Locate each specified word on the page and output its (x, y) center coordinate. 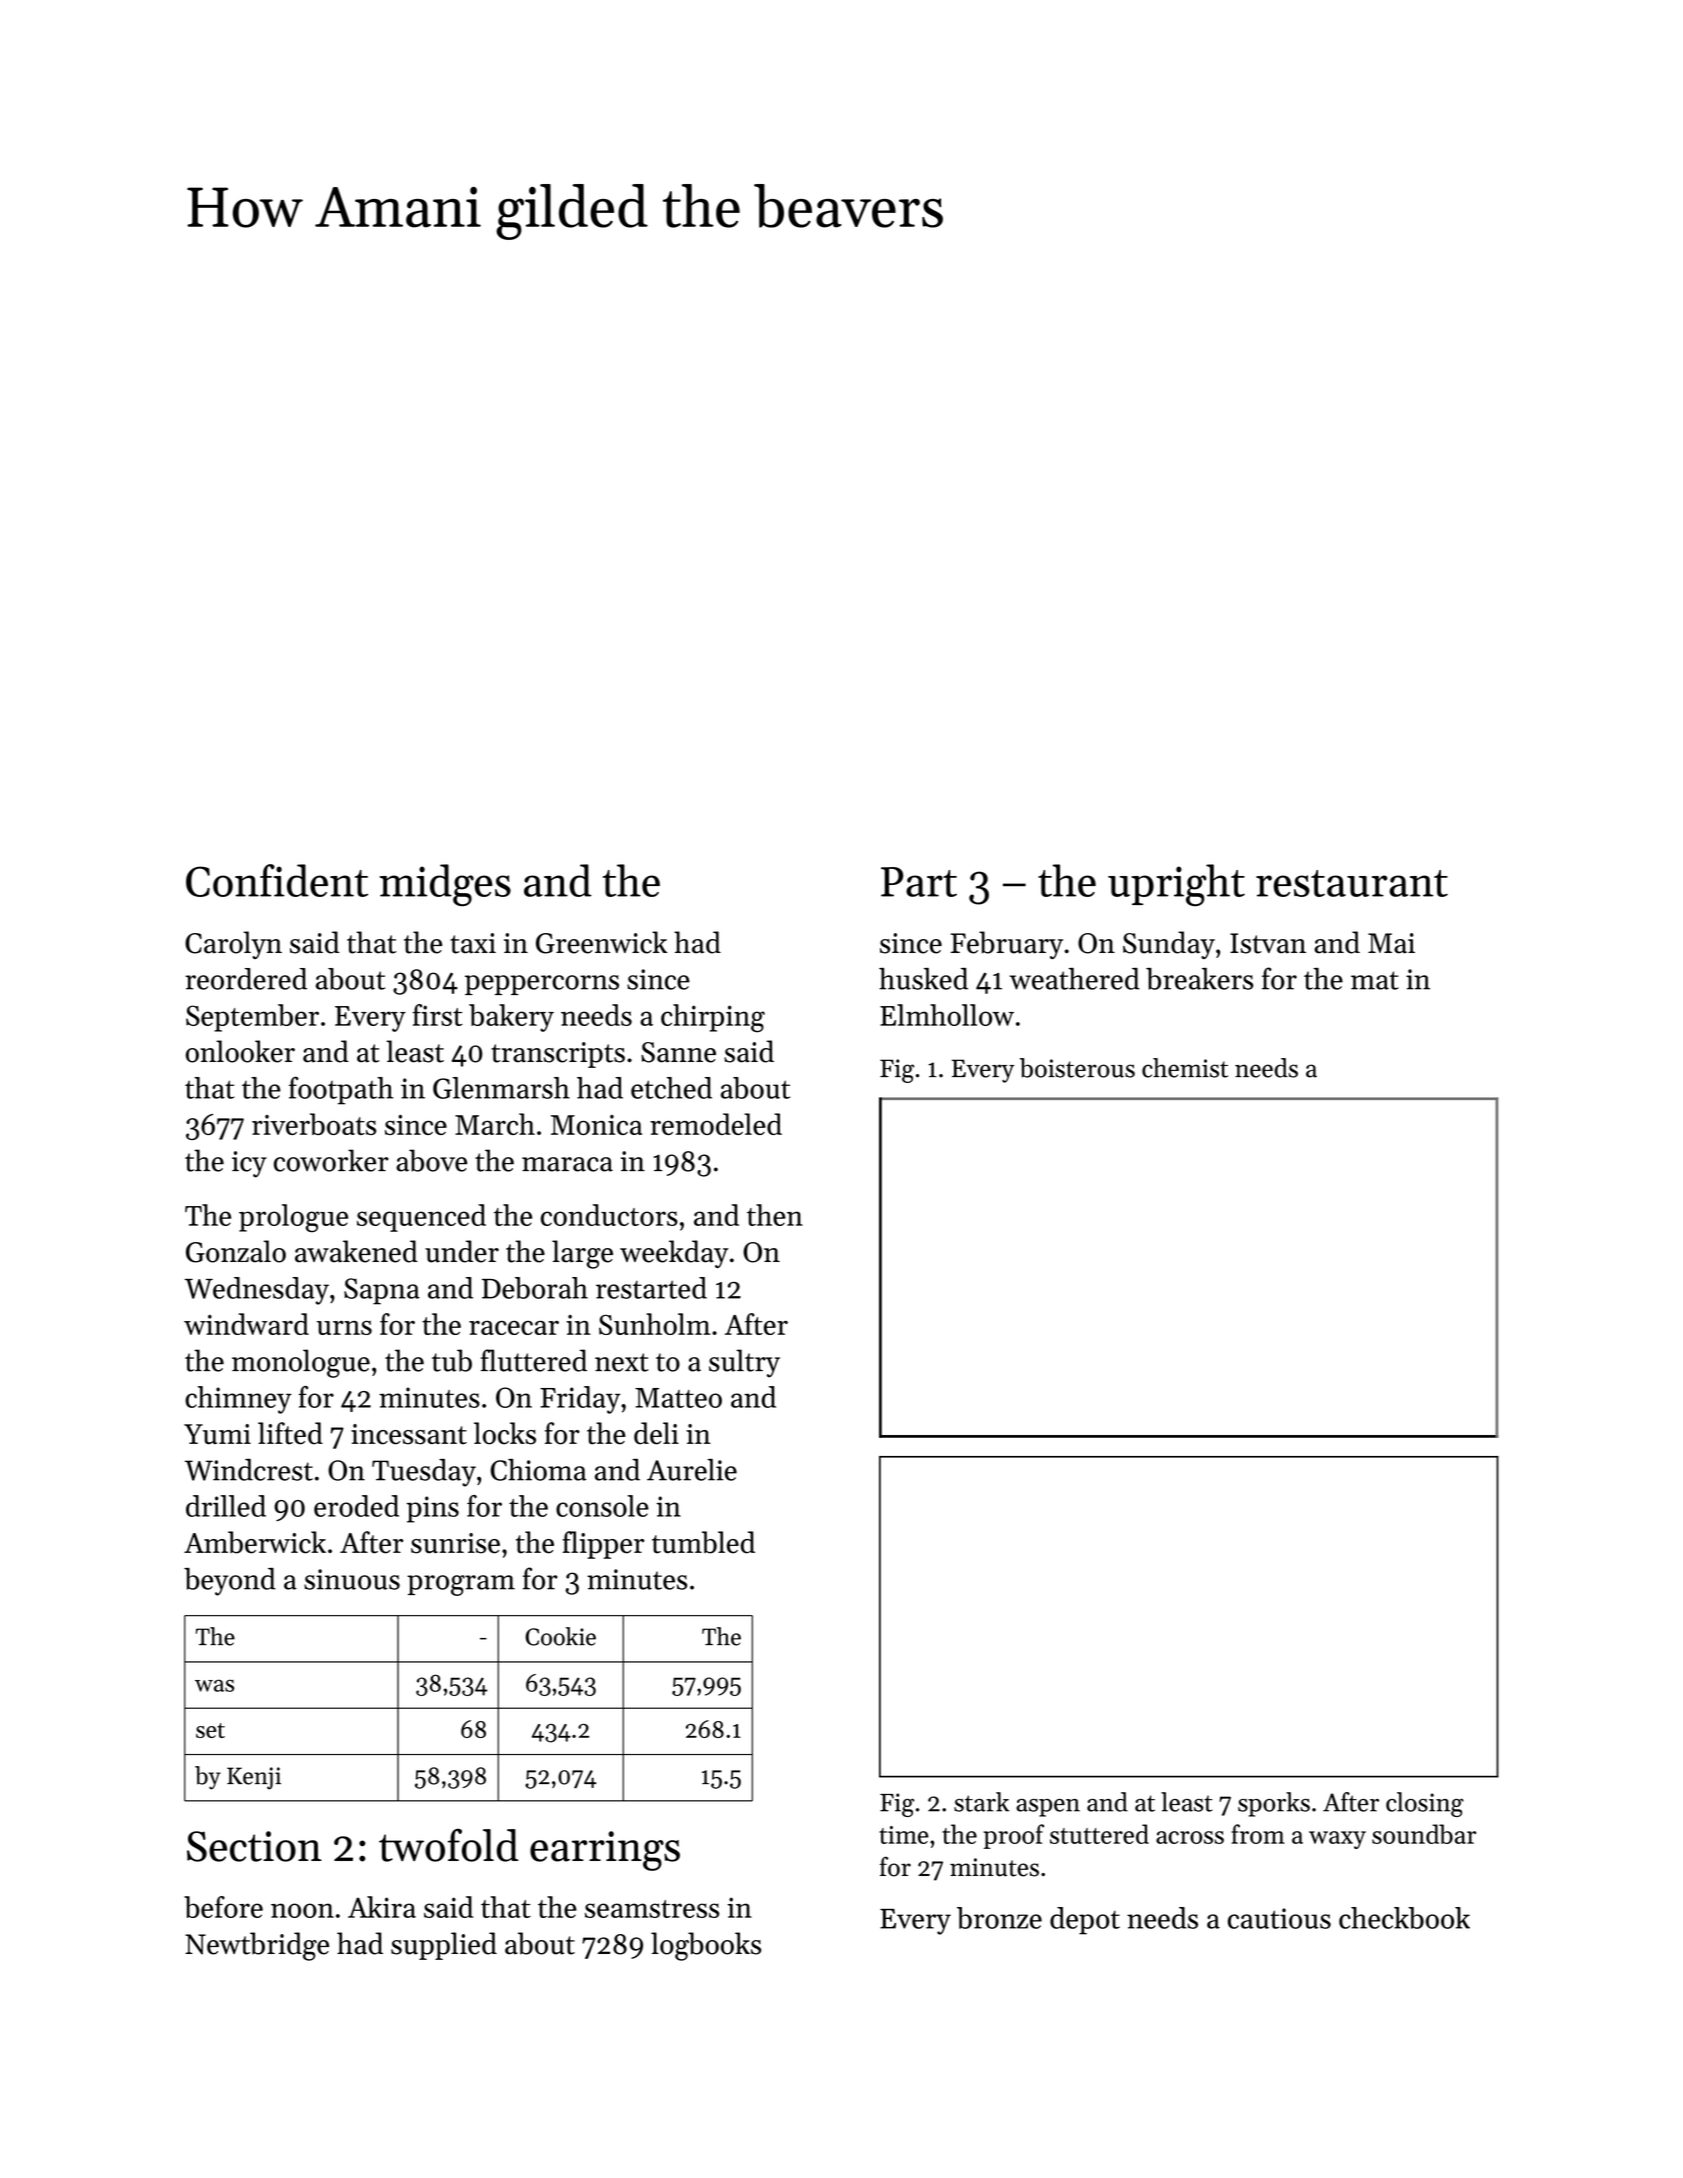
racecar (514, 1328)
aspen (1048, 1808)
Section (254, 1846)
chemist (1185, 1068)
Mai (1391, 943)
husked (923, 979)
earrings (605, 1851)
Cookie (560, 1636)
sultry (744, 1363)
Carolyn (233, 945)
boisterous (1077, 1068)
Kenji (254, 1778)
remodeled (716, 1124)
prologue (293, 1218)
